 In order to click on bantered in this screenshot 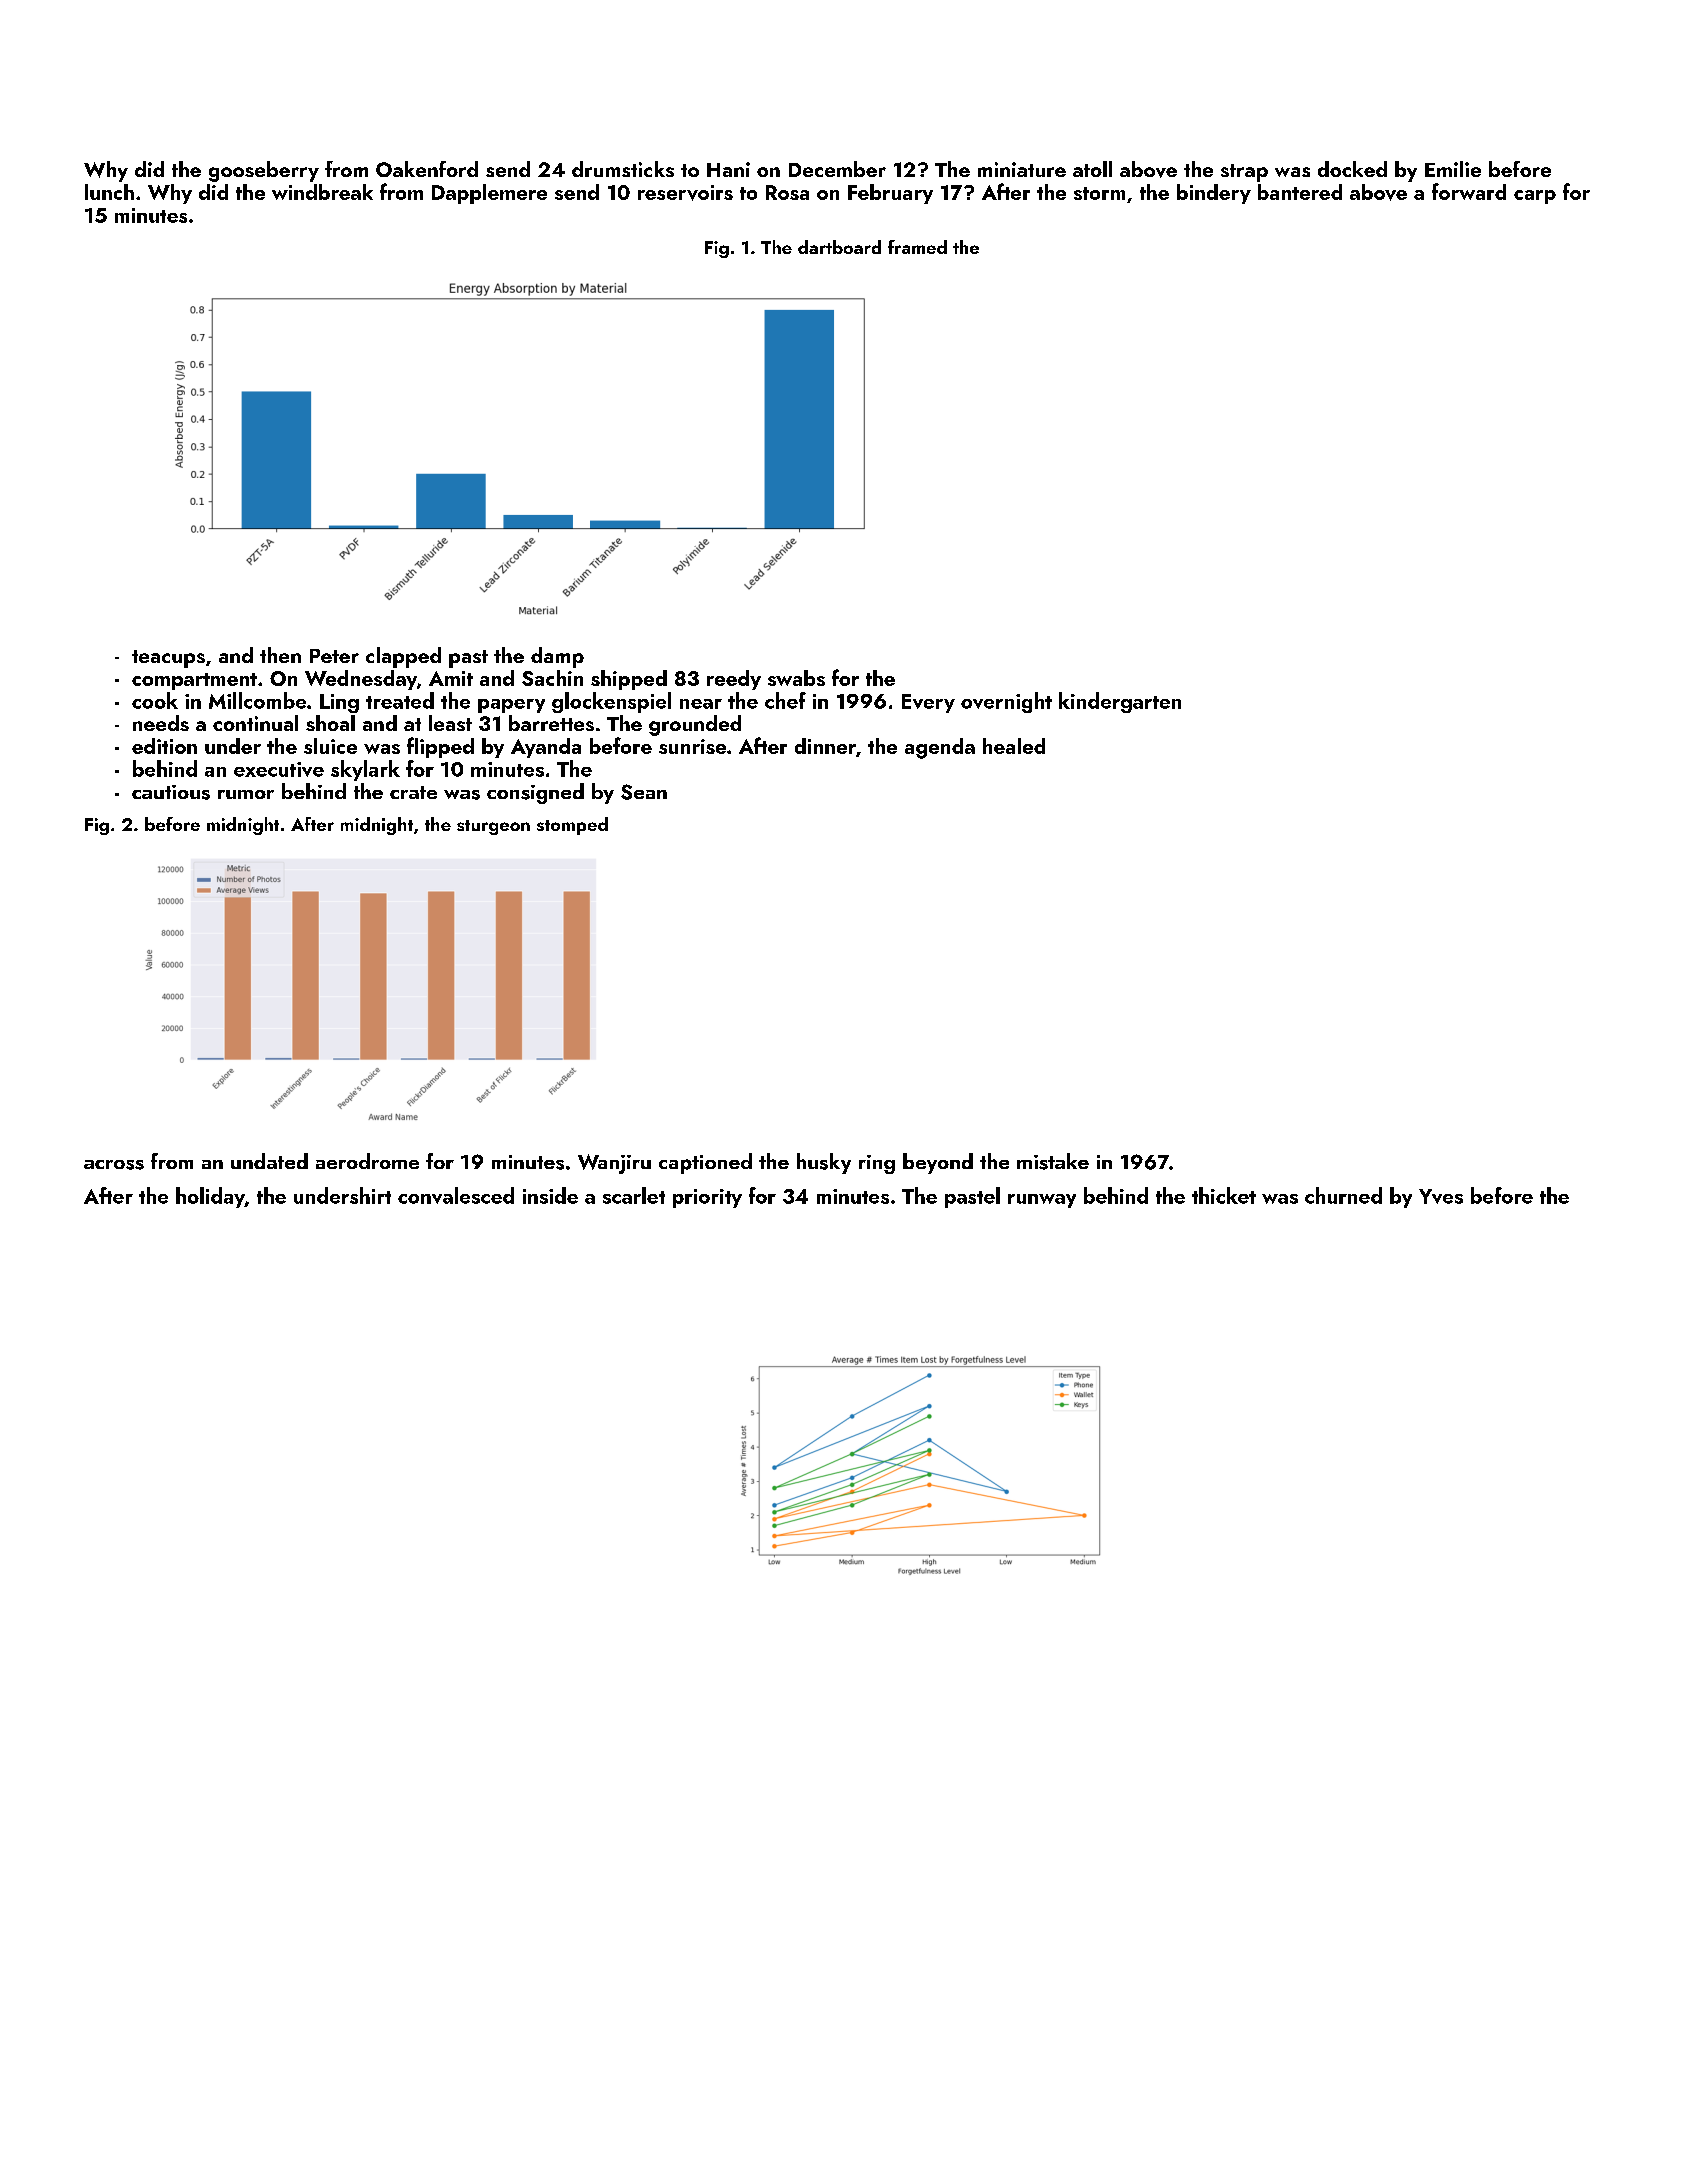, I will do `click(1300, 192)`.
